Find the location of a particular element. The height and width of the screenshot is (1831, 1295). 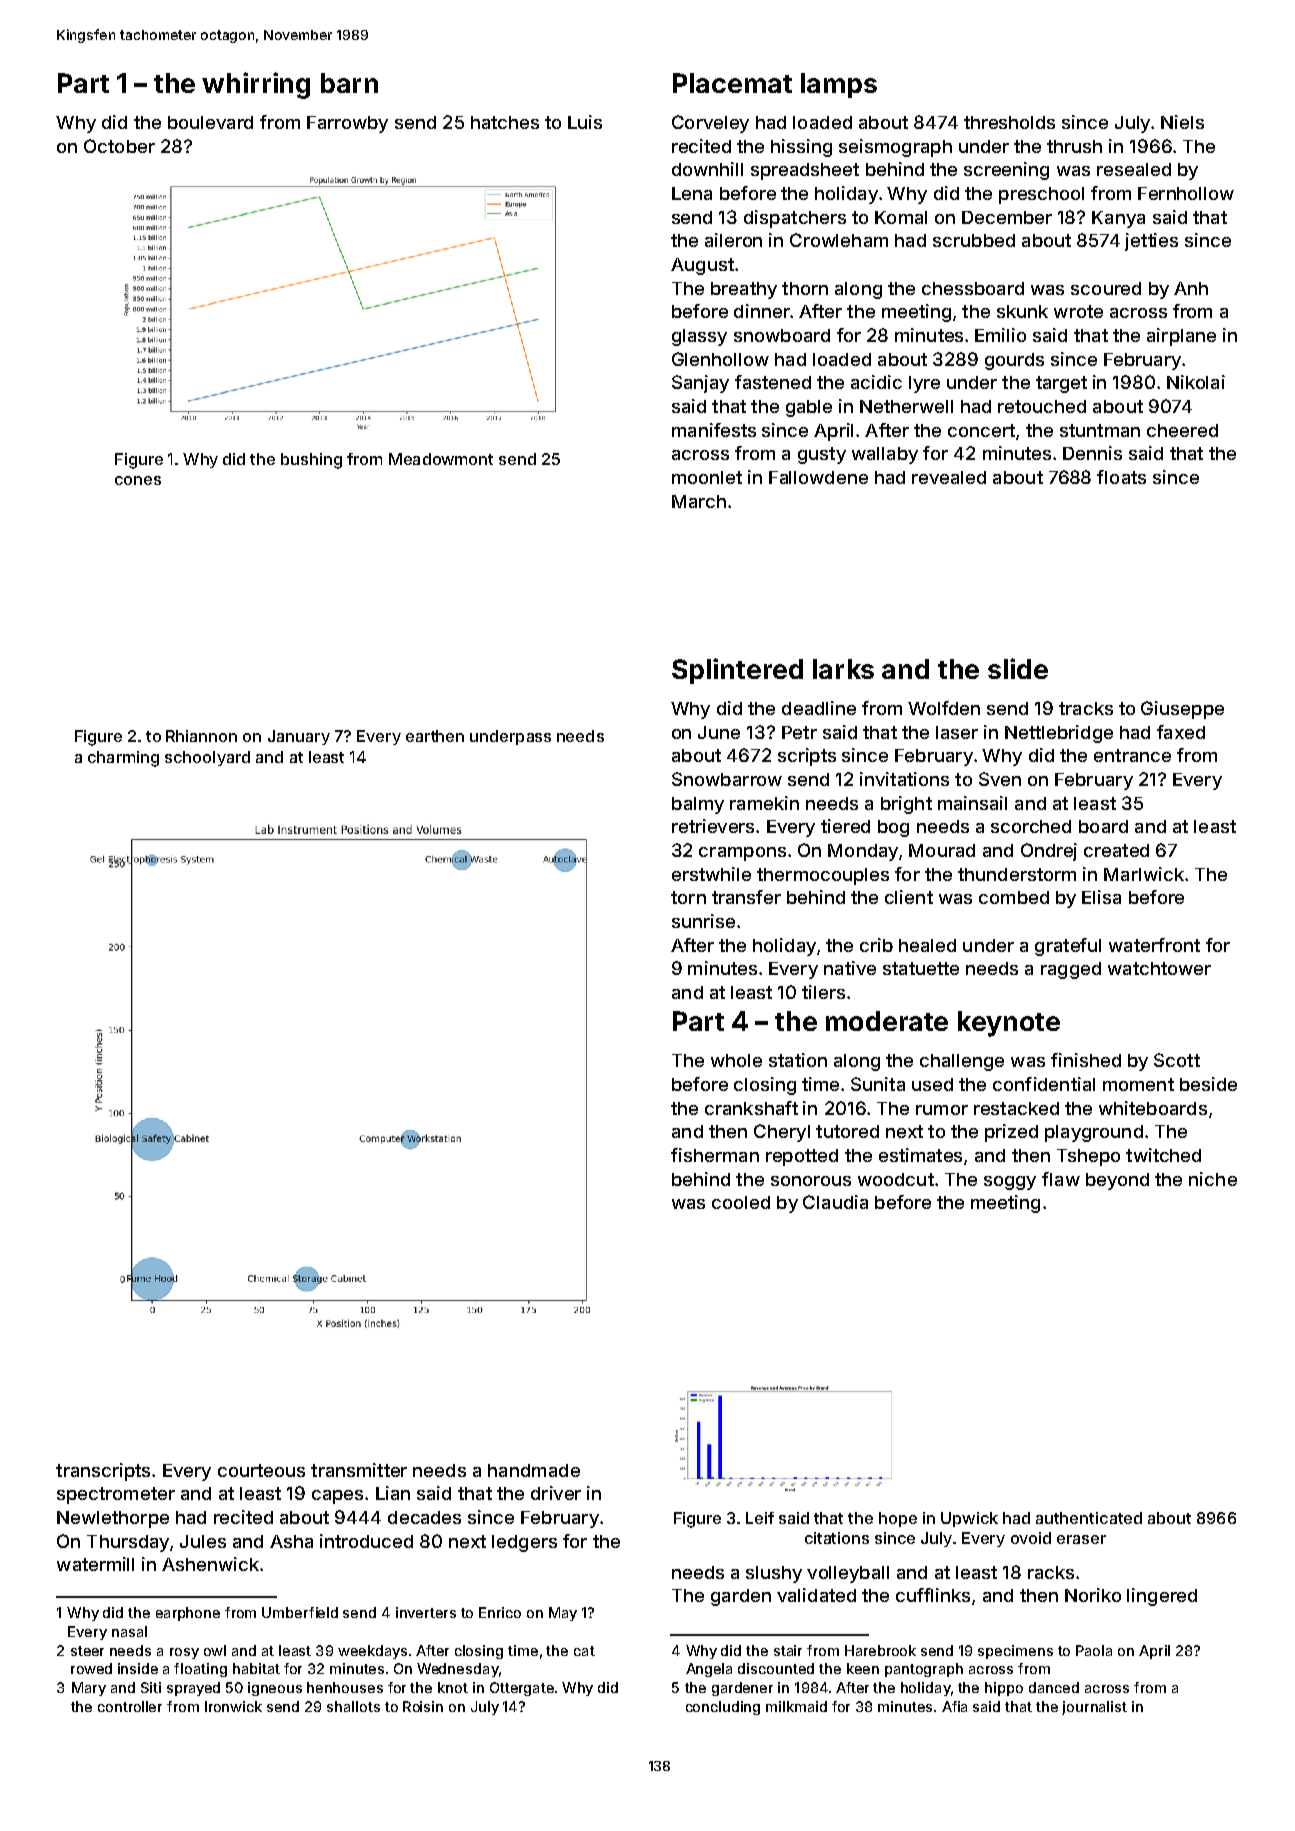

wrote is located at coordinates (1078, 311).
